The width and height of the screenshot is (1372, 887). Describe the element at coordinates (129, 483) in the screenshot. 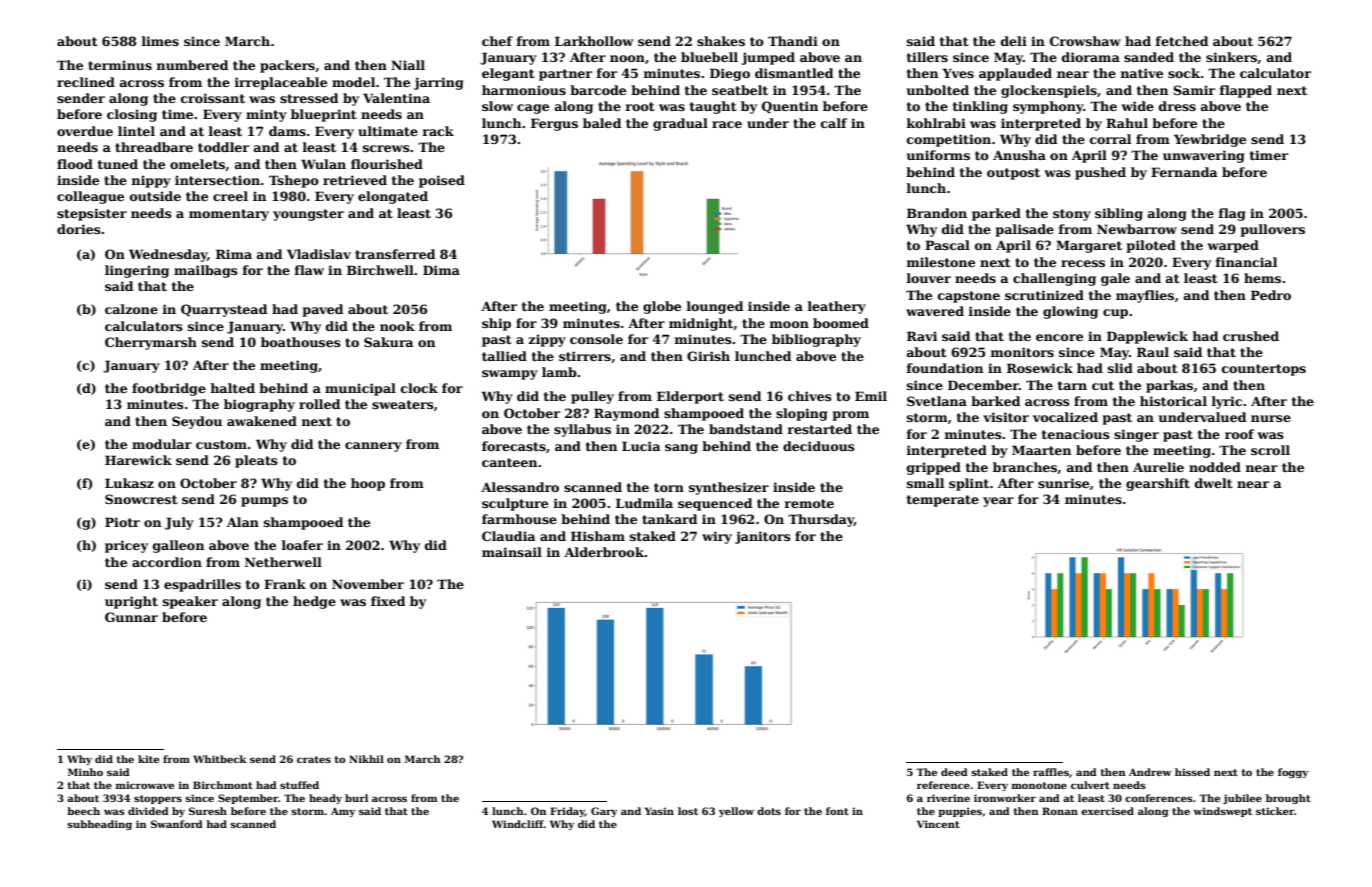

I see `Lukasz` at that location.
